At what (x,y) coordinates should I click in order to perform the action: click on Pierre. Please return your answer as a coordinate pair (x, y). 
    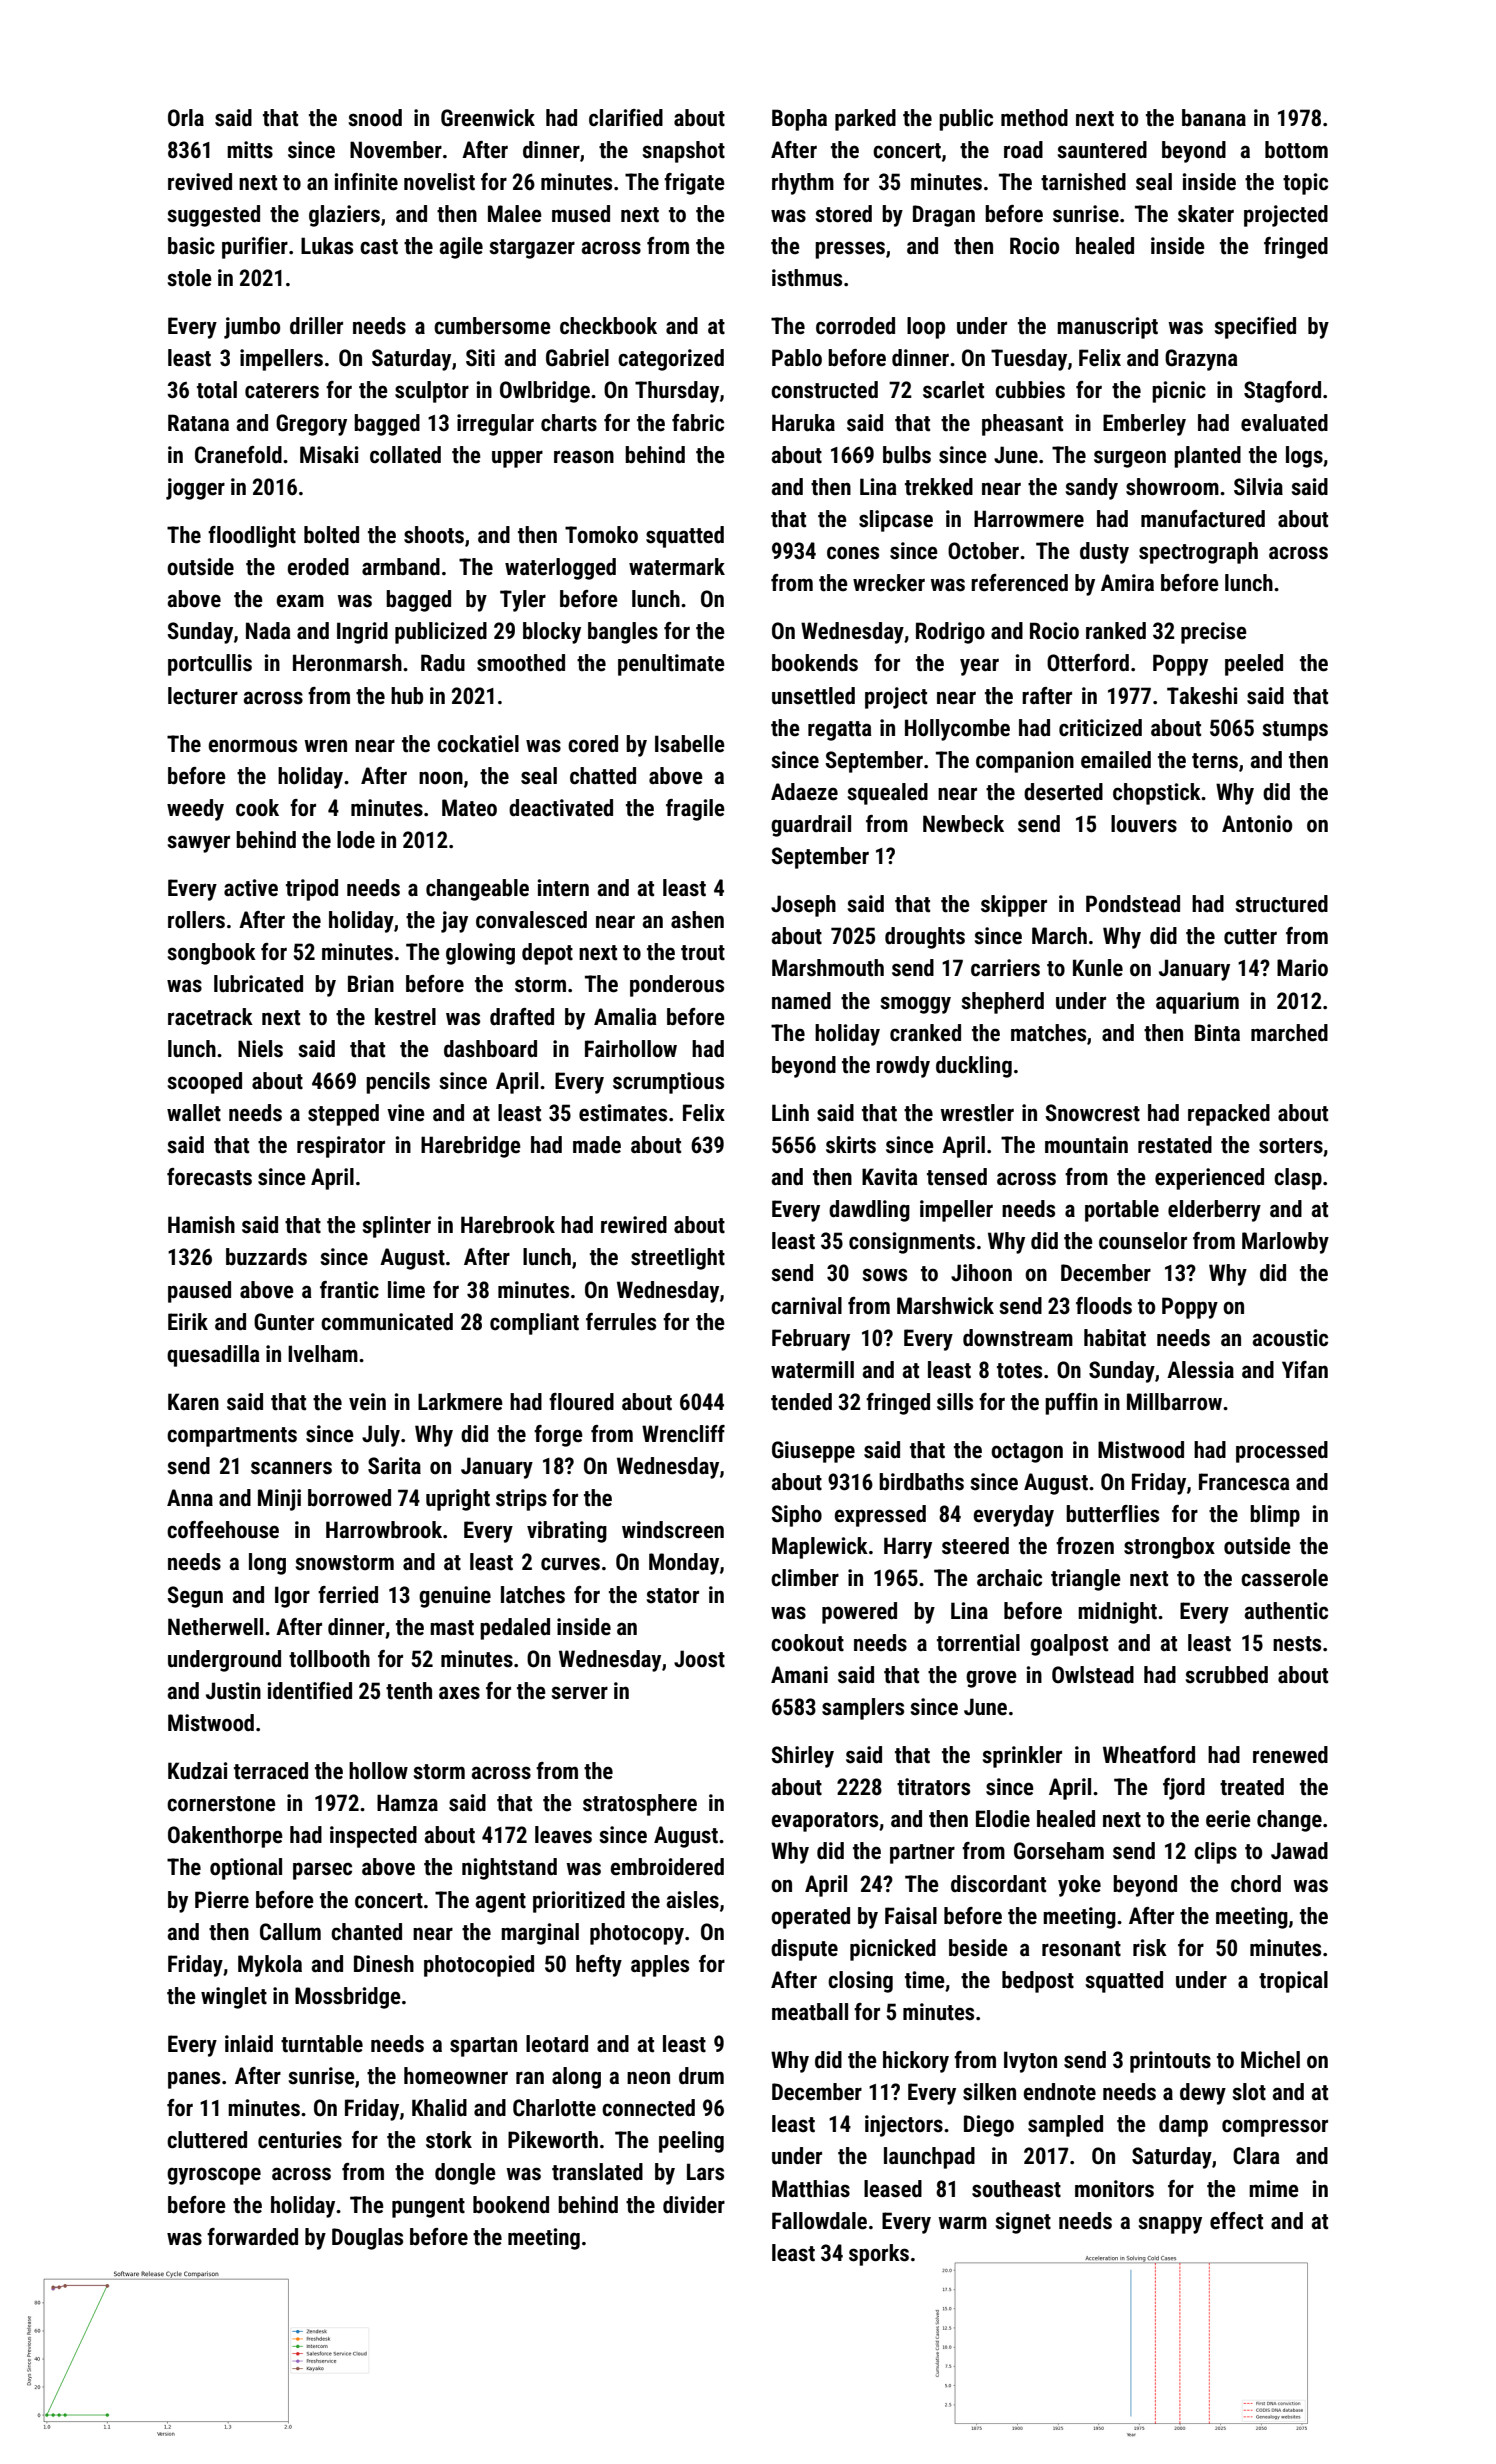
    Looking at the image, I should click on (222, 1900).
